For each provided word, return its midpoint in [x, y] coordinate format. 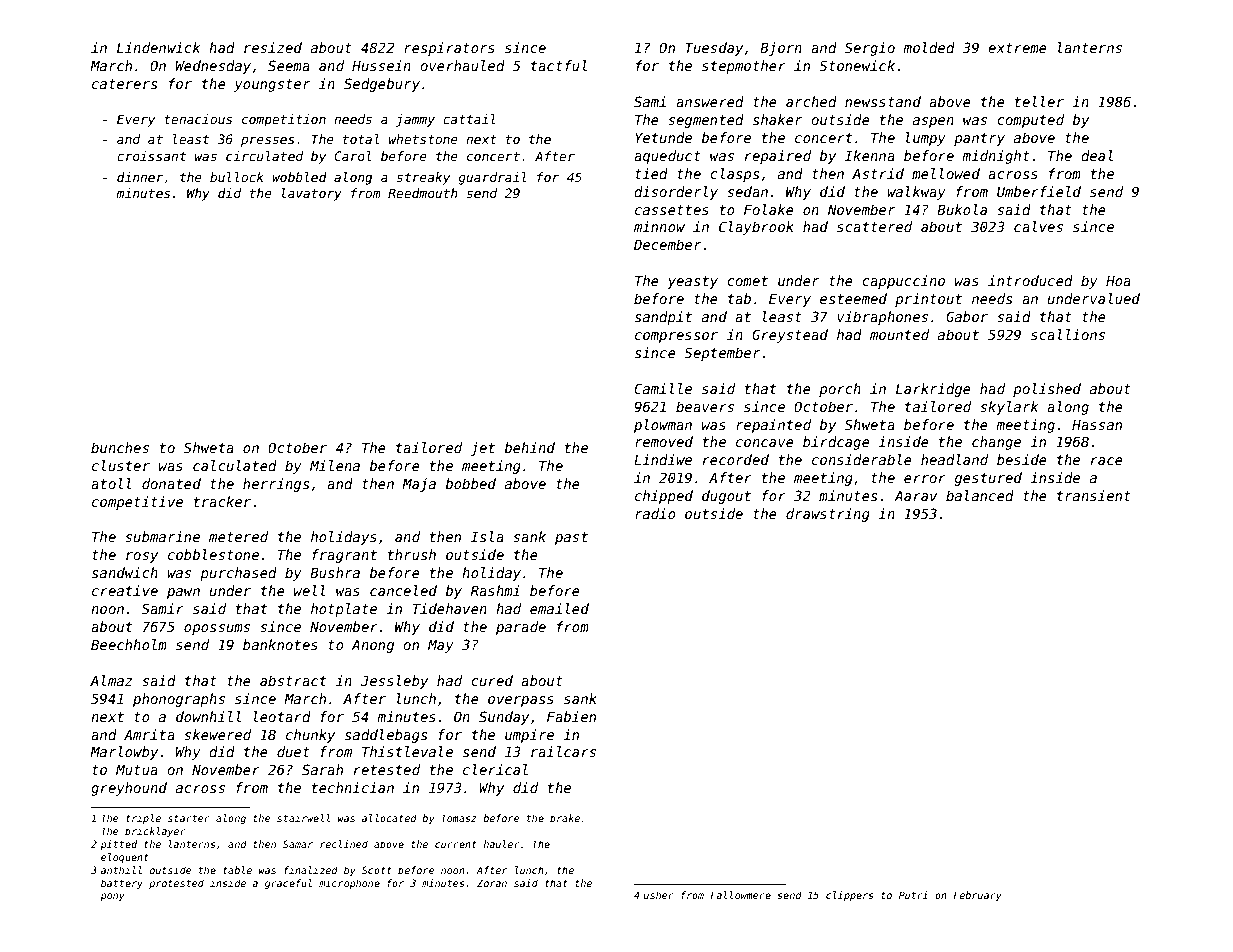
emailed [559, 608]
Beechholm [129, 644]
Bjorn [781, 49]
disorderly [676, 193]
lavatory [311, 194]
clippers [849, 896]
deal [1097, 155]
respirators [449, 49]
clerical [495, 769]
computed [1030, 121]
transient [1094, 495]
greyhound [129, 789]
